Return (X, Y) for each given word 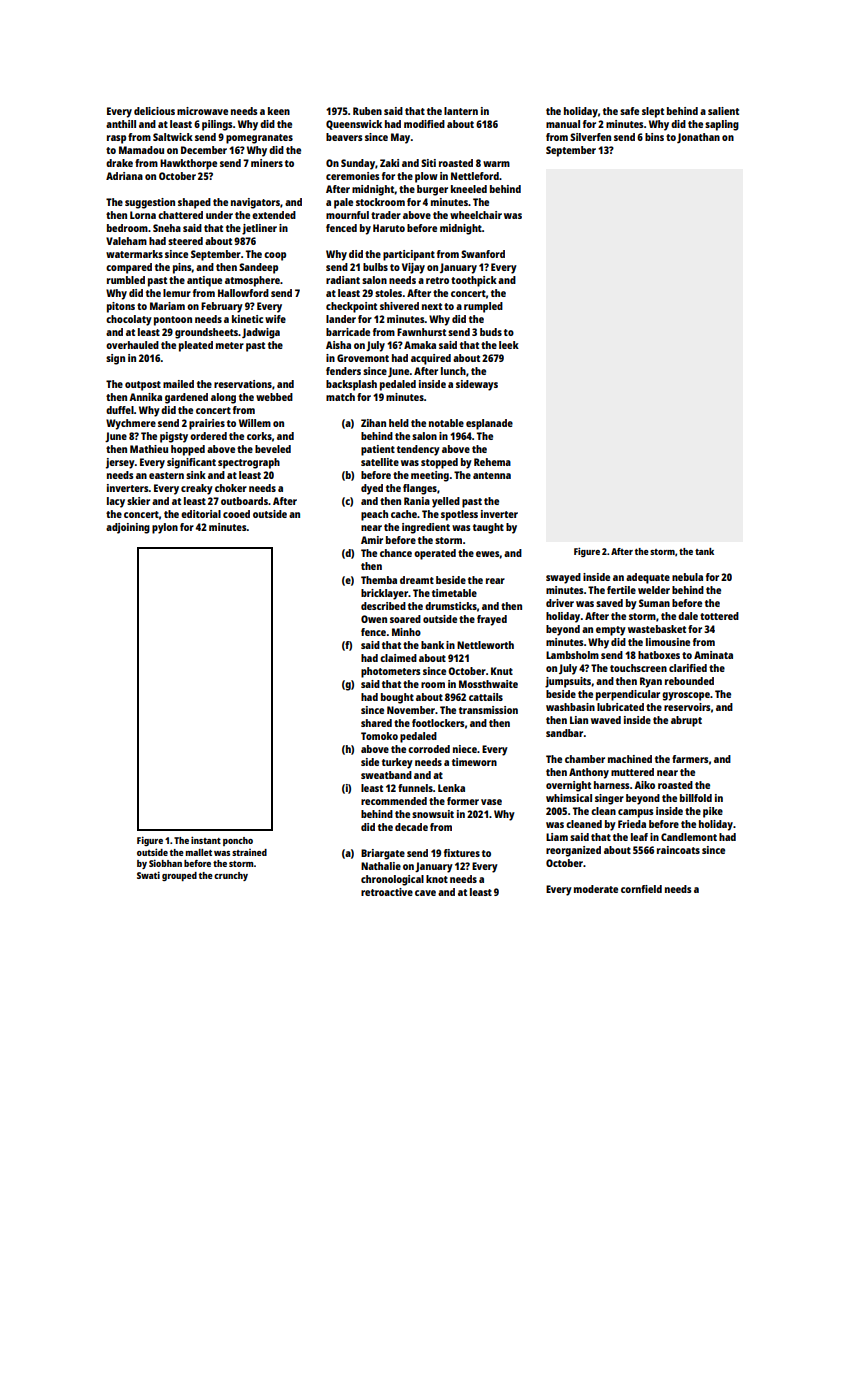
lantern (461, 111)
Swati (148, 875)
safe (629, 111)
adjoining (128, 528)
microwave (202, 111)
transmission (488, 710)
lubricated (620, 707)
